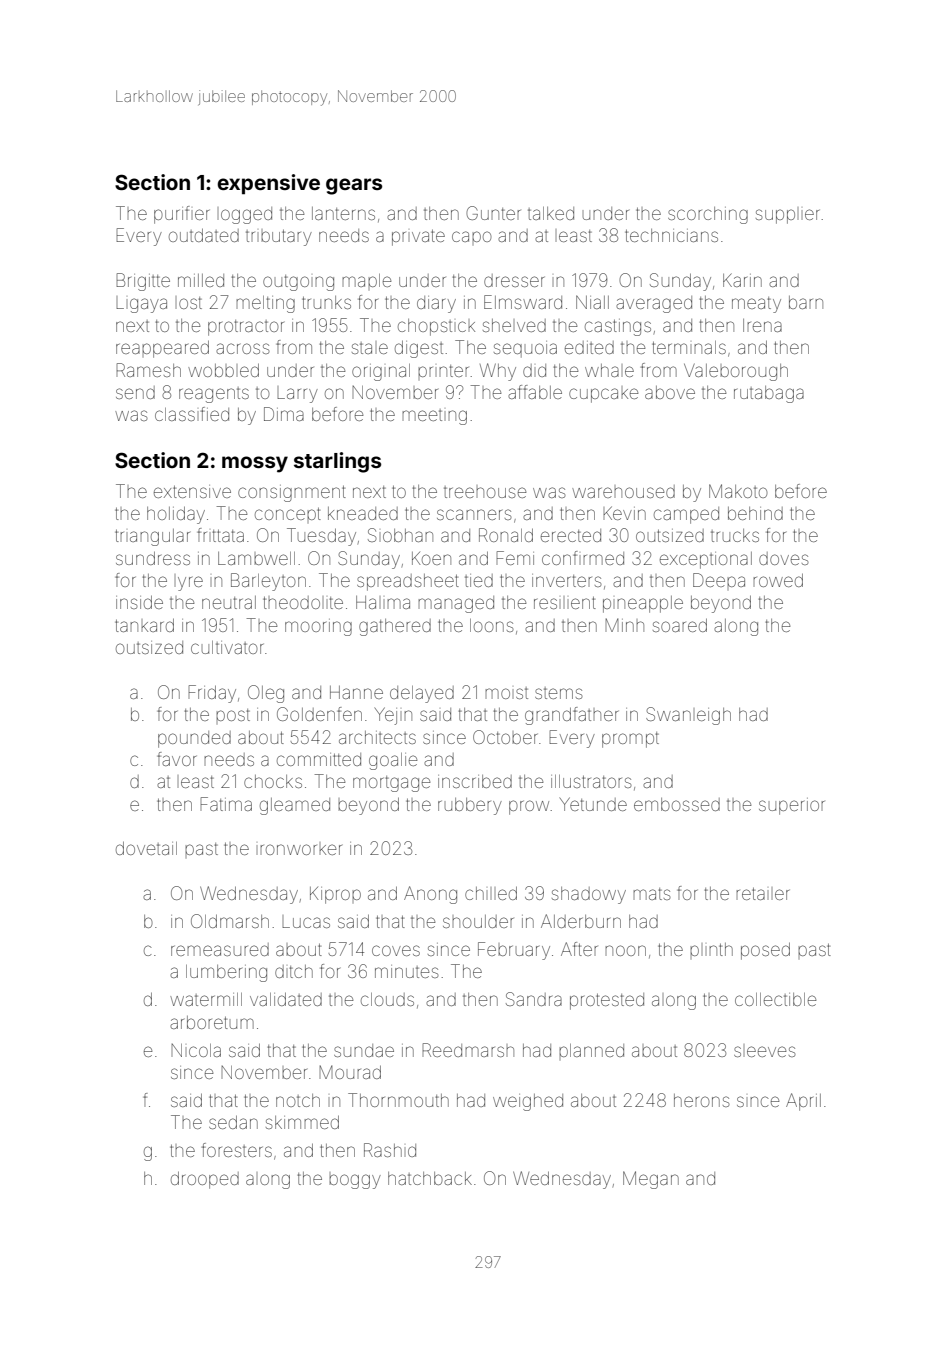  I want to click on Friday, so click(212, 694).
